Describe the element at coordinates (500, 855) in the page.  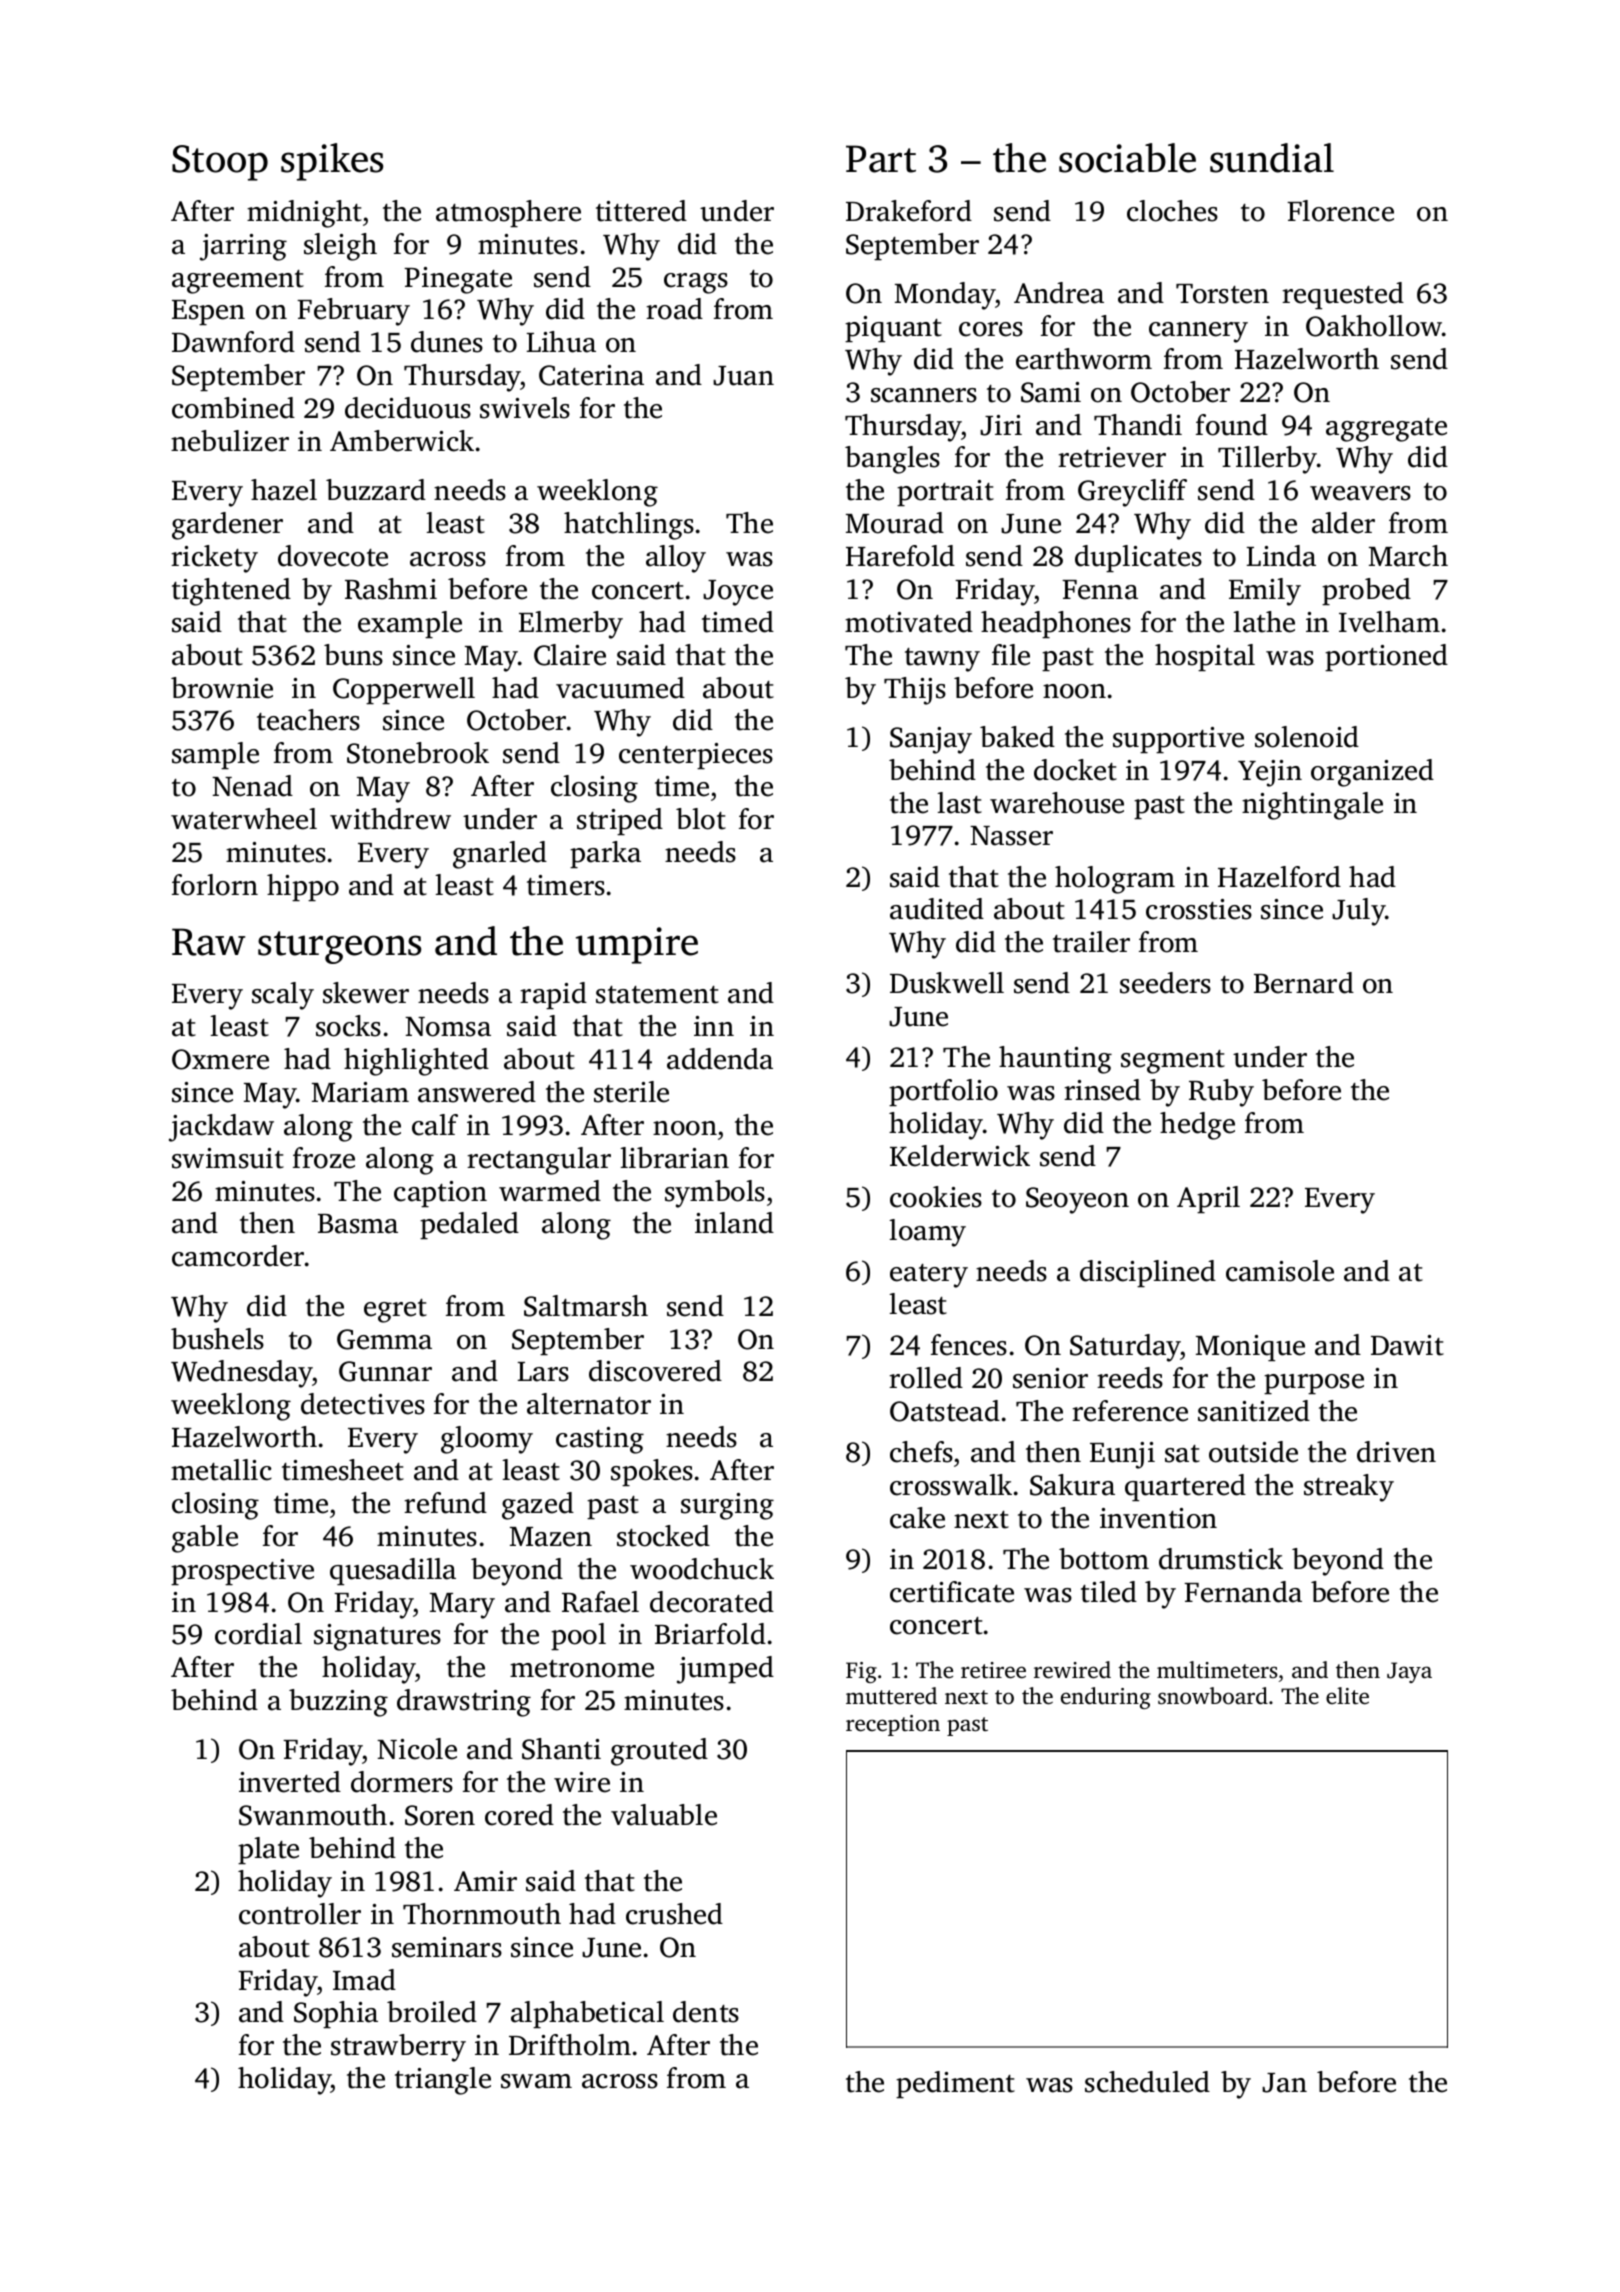
I see `gnarled` at that location.
